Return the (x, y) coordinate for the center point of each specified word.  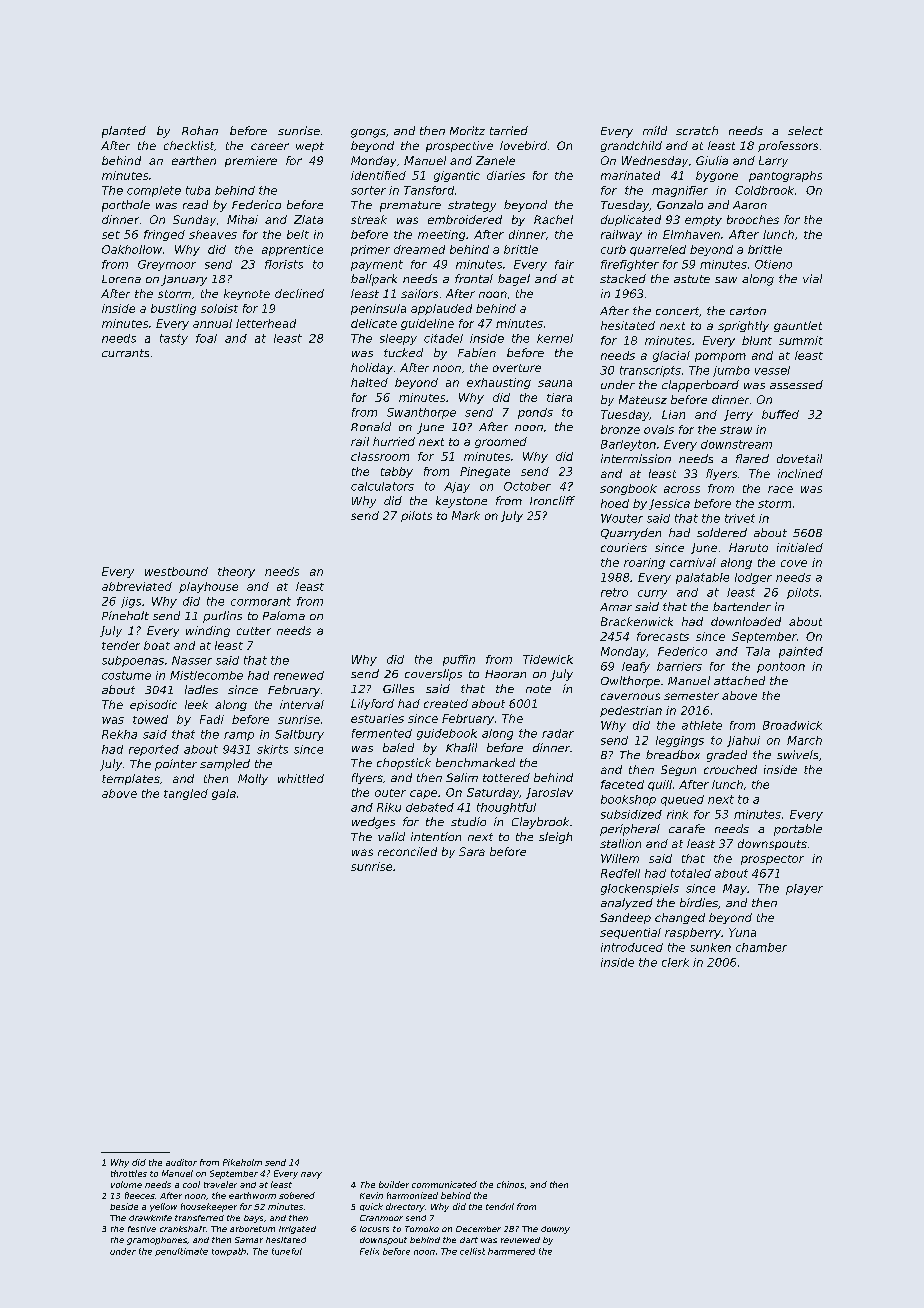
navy (311, 1175)
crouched (730, 769)
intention (436, 836)
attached (739, 680)
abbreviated (137, 586)
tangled (186, 794)
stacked (623, 278)
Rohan (200, 130)
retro (614, 592)
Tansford (429, 190)
